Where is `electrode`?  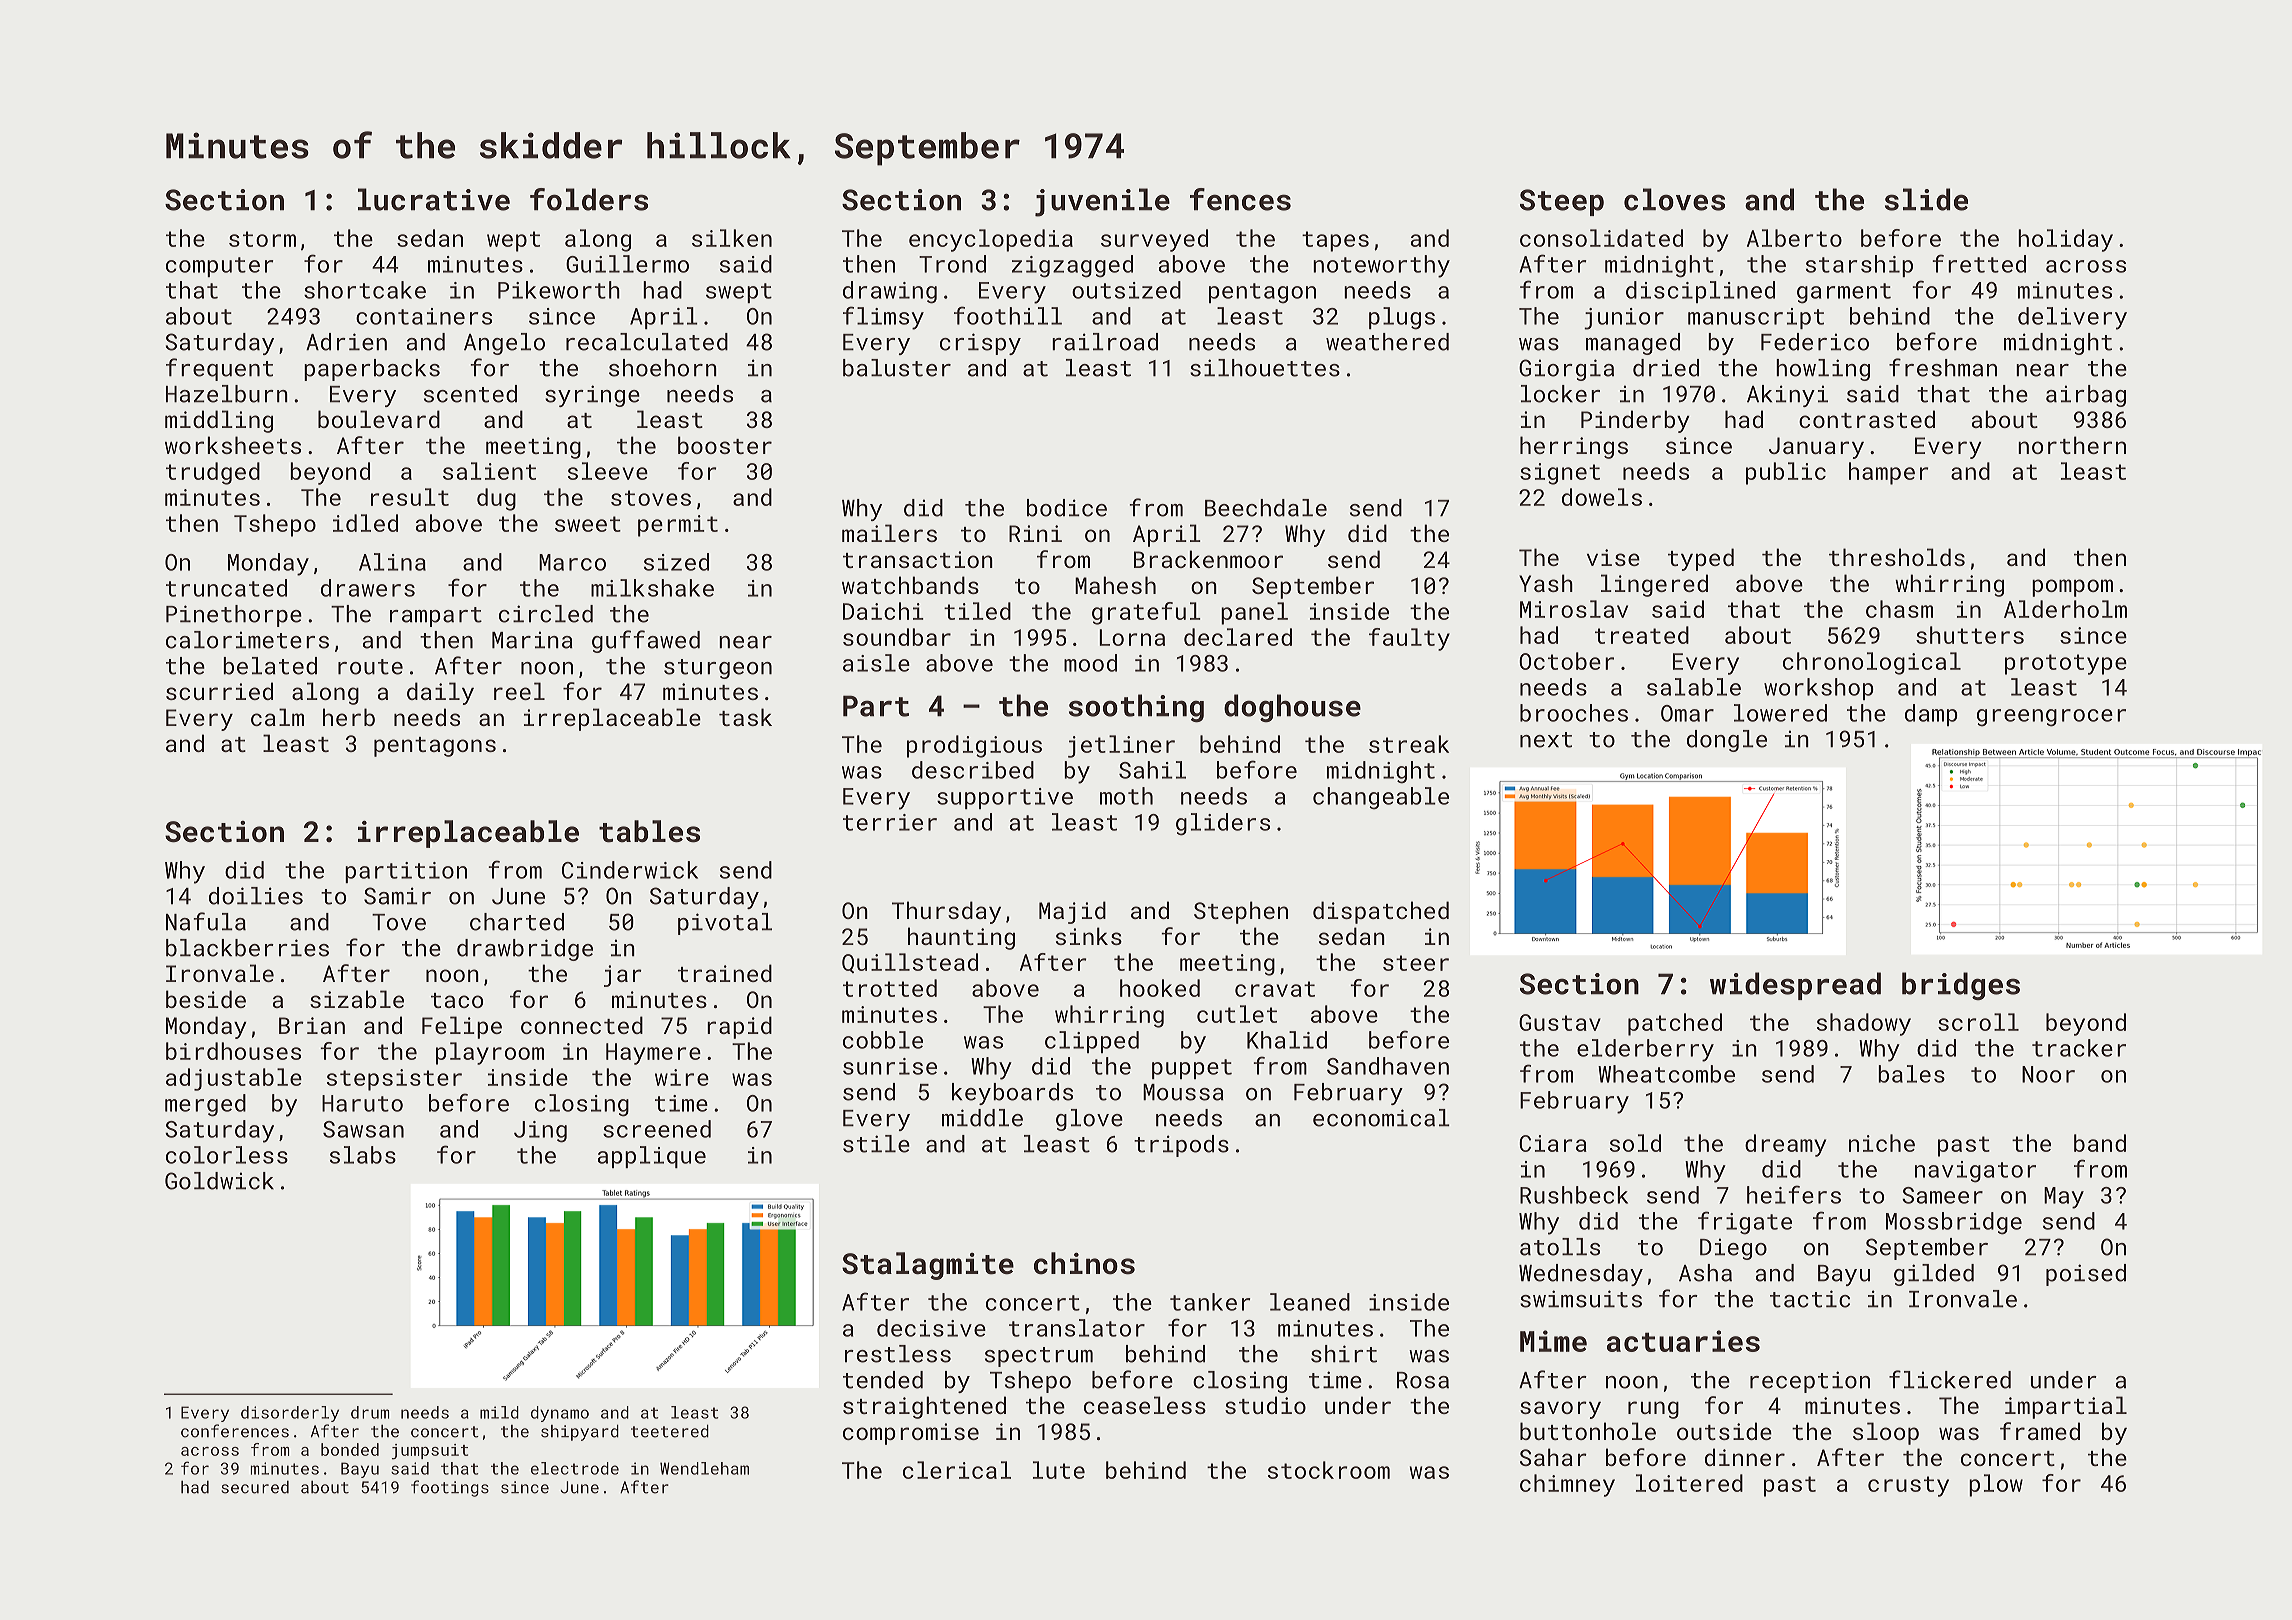 electrode is located at coordinates (575, 1468).
